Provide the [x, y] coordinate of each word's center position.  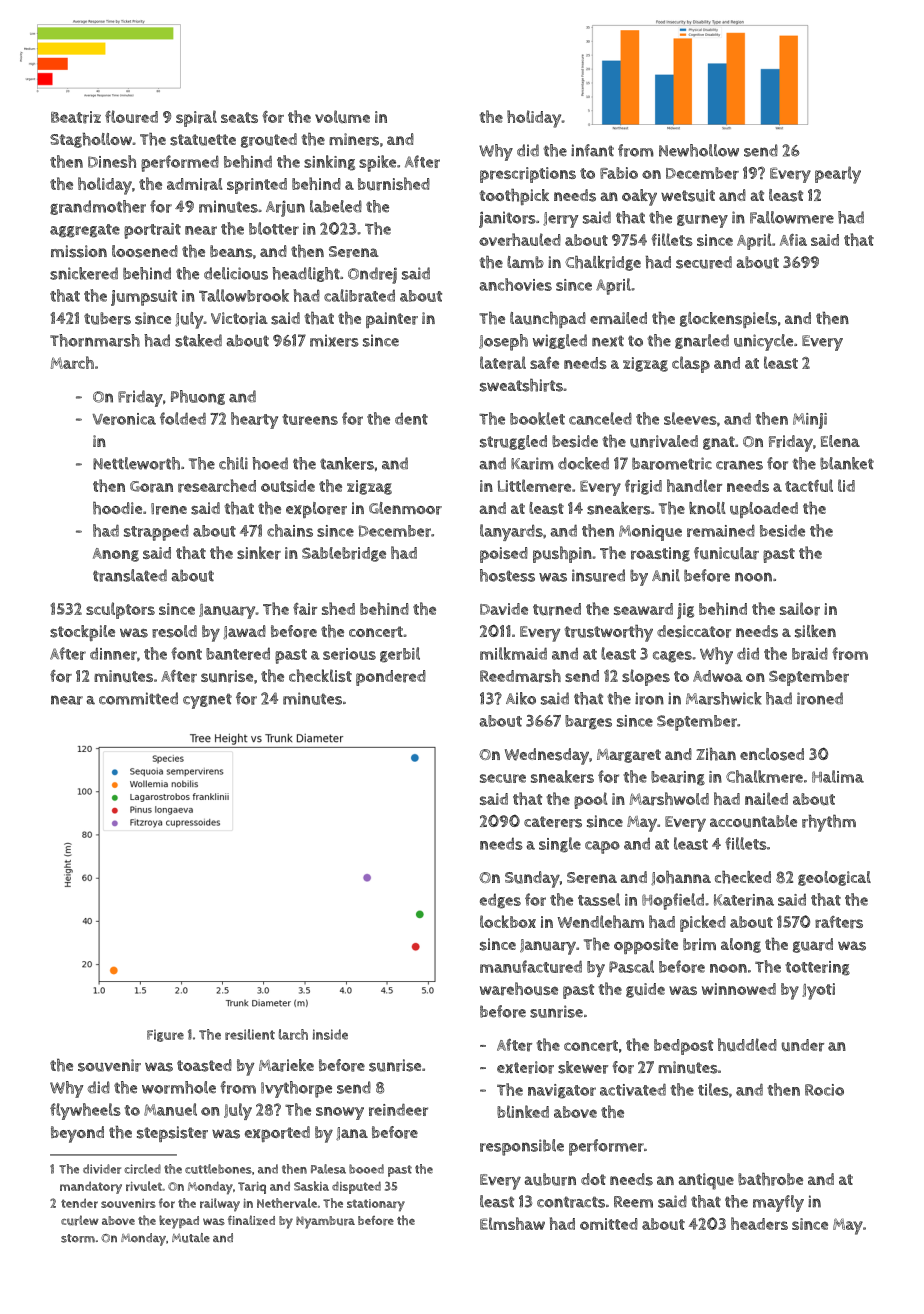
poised [504, 555]
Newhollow [699, 150]
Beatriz [76, 117]
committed [138, 698]
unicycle [763, 342]
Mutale [191, 1238]
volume [342, 116]
